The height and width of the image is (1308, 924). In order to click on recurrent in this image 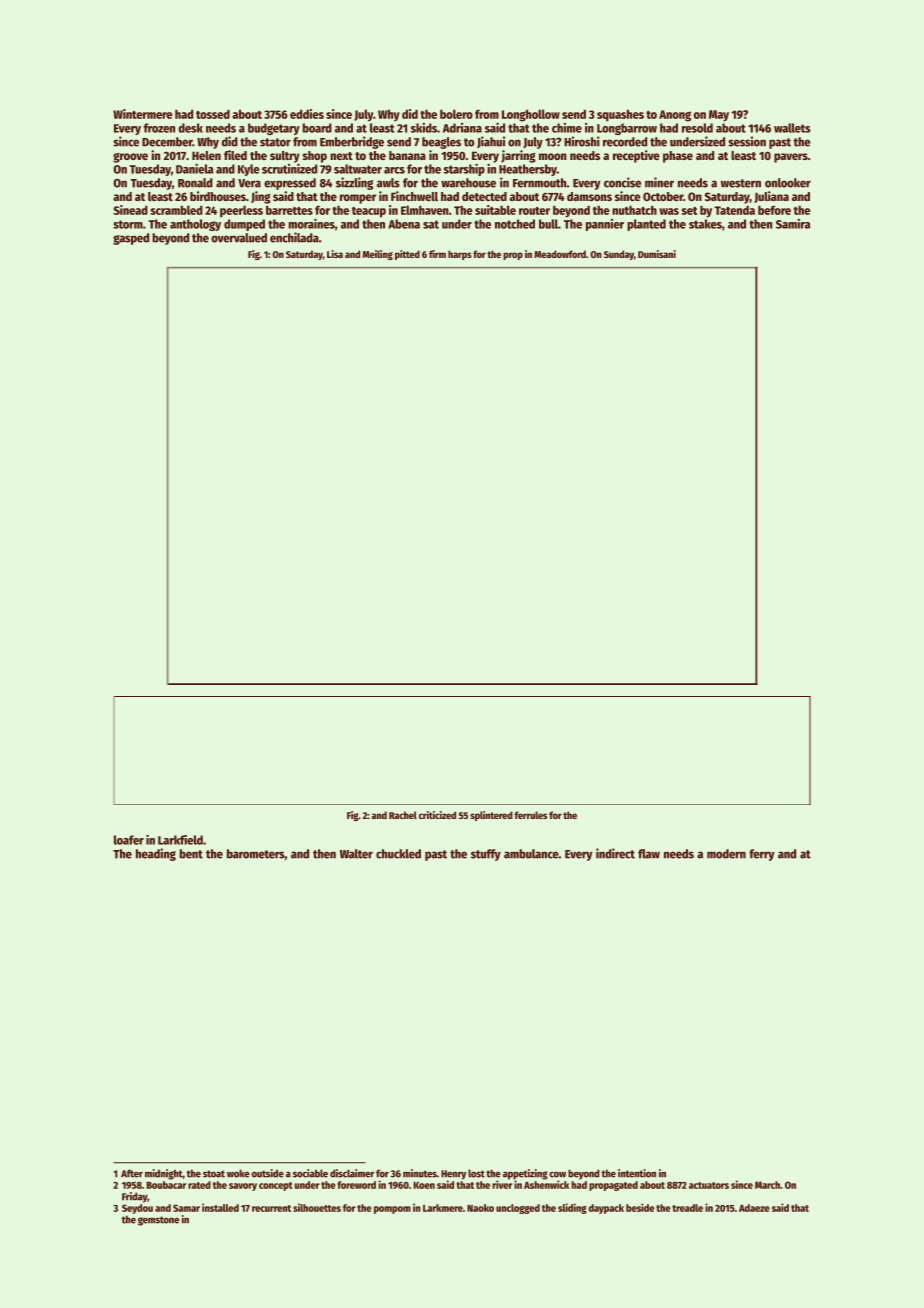, I will do `click(271, 1208)`.
